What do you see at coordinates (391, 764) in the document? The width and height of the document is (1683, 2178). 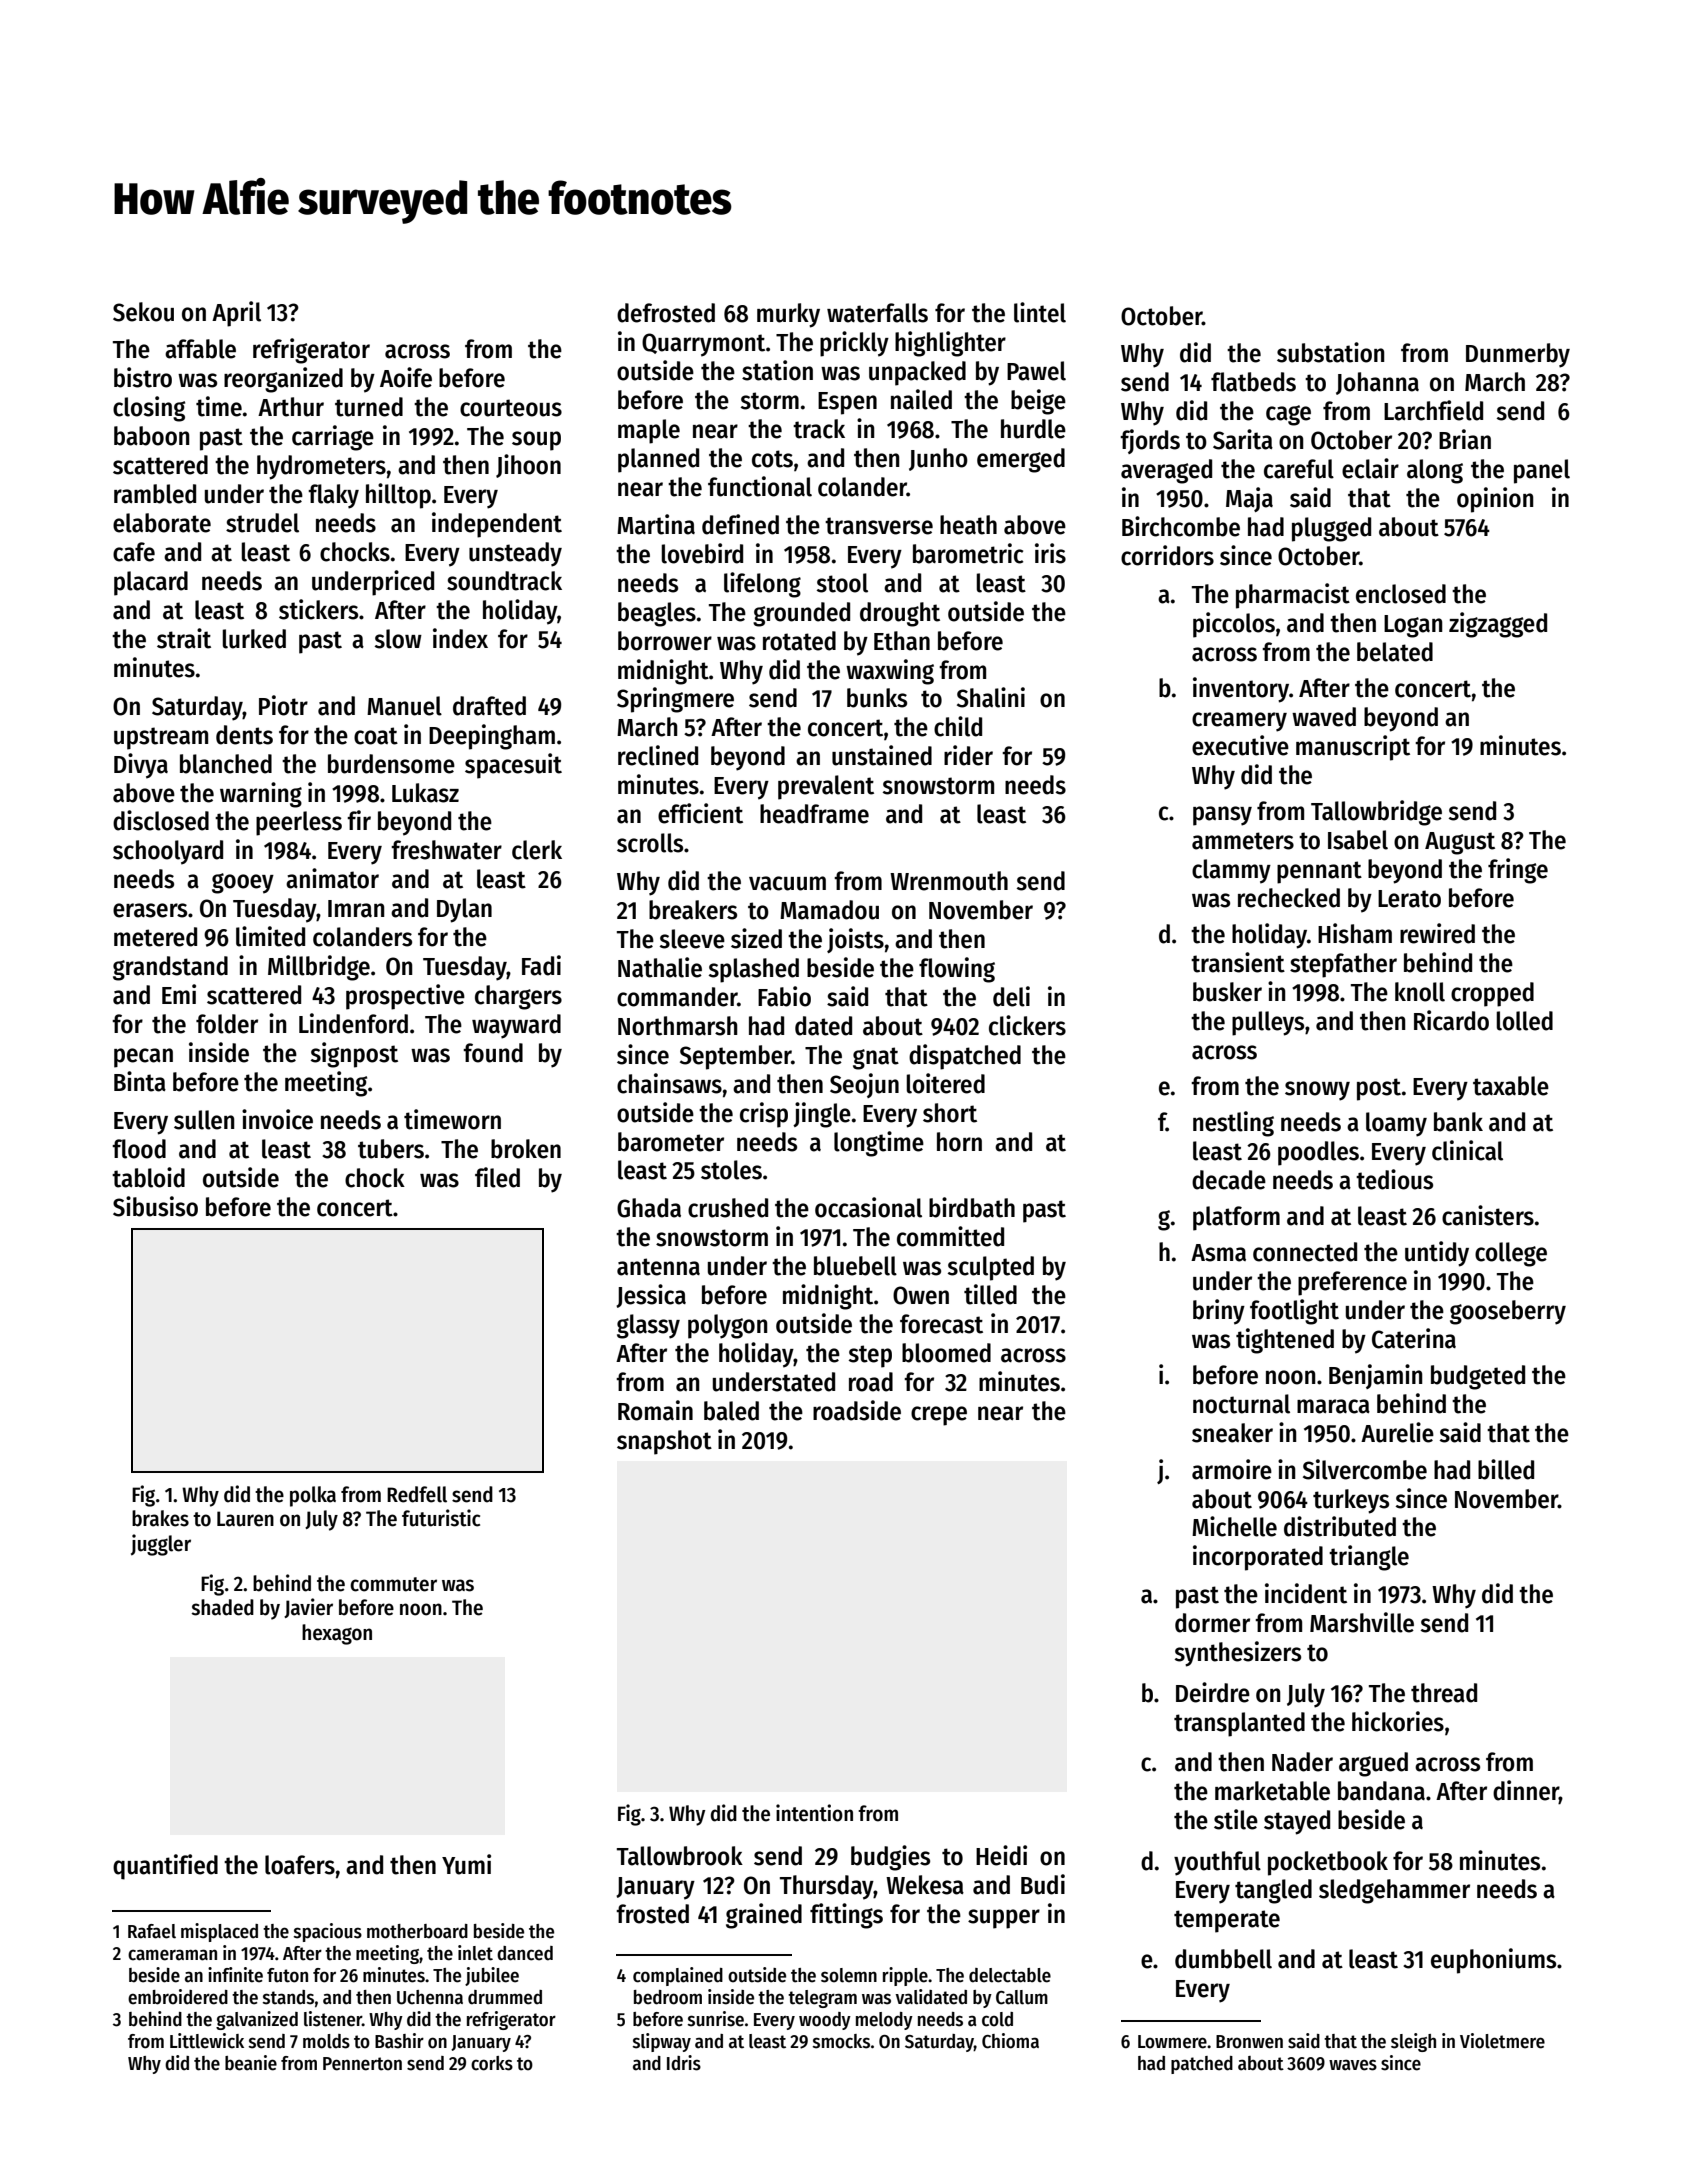 I see `burdensome` at bounding box center [391, 764].
